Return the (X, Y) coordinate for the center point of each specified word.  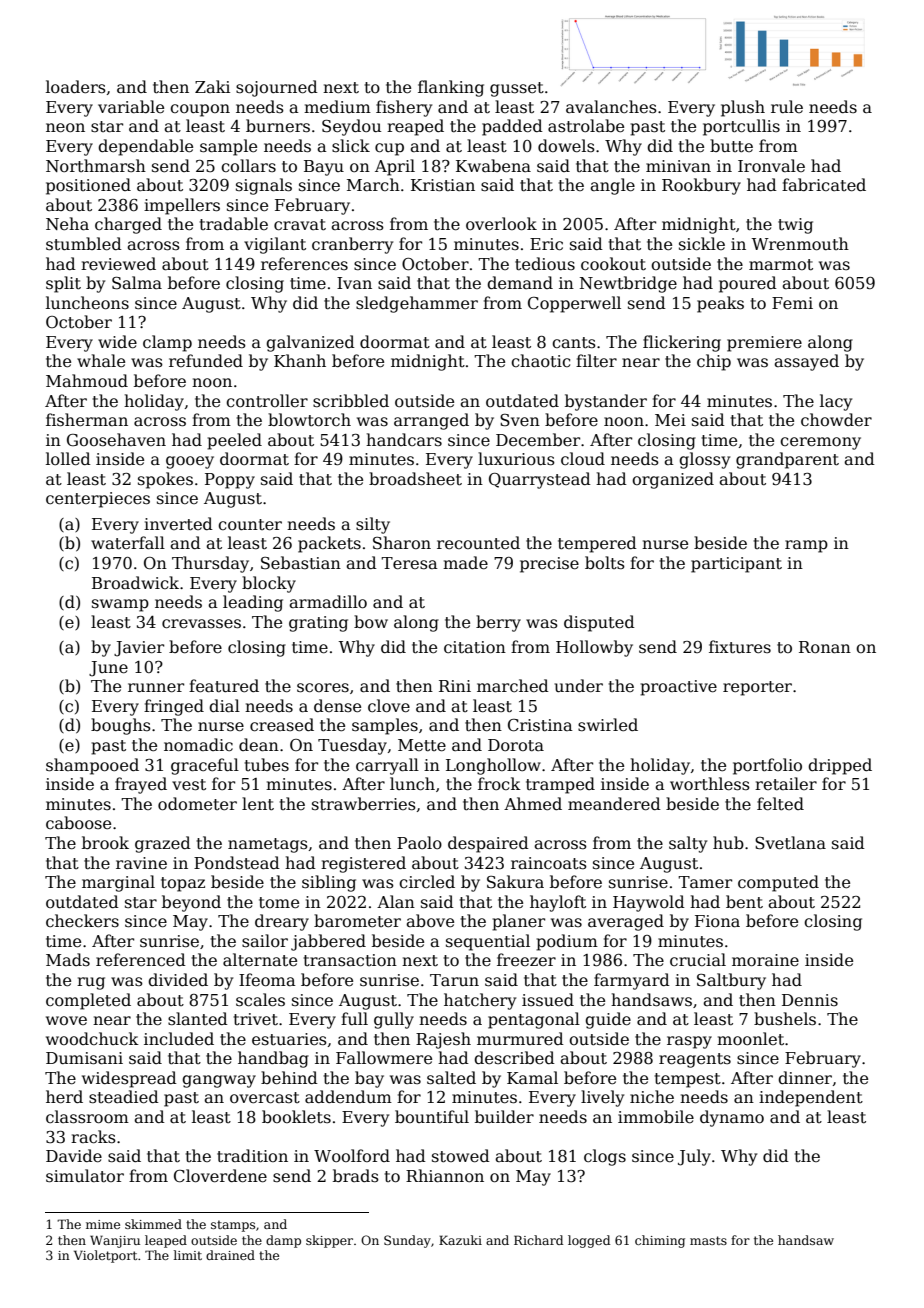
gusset (517, 89)
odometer (197, 804)
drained (230, 1255)
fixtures (740, 647)
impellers (182, 206)
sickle (702, 244)
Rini (455, 686)
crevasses (201, 624)
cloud (583, 458)
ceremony (820, 443)
